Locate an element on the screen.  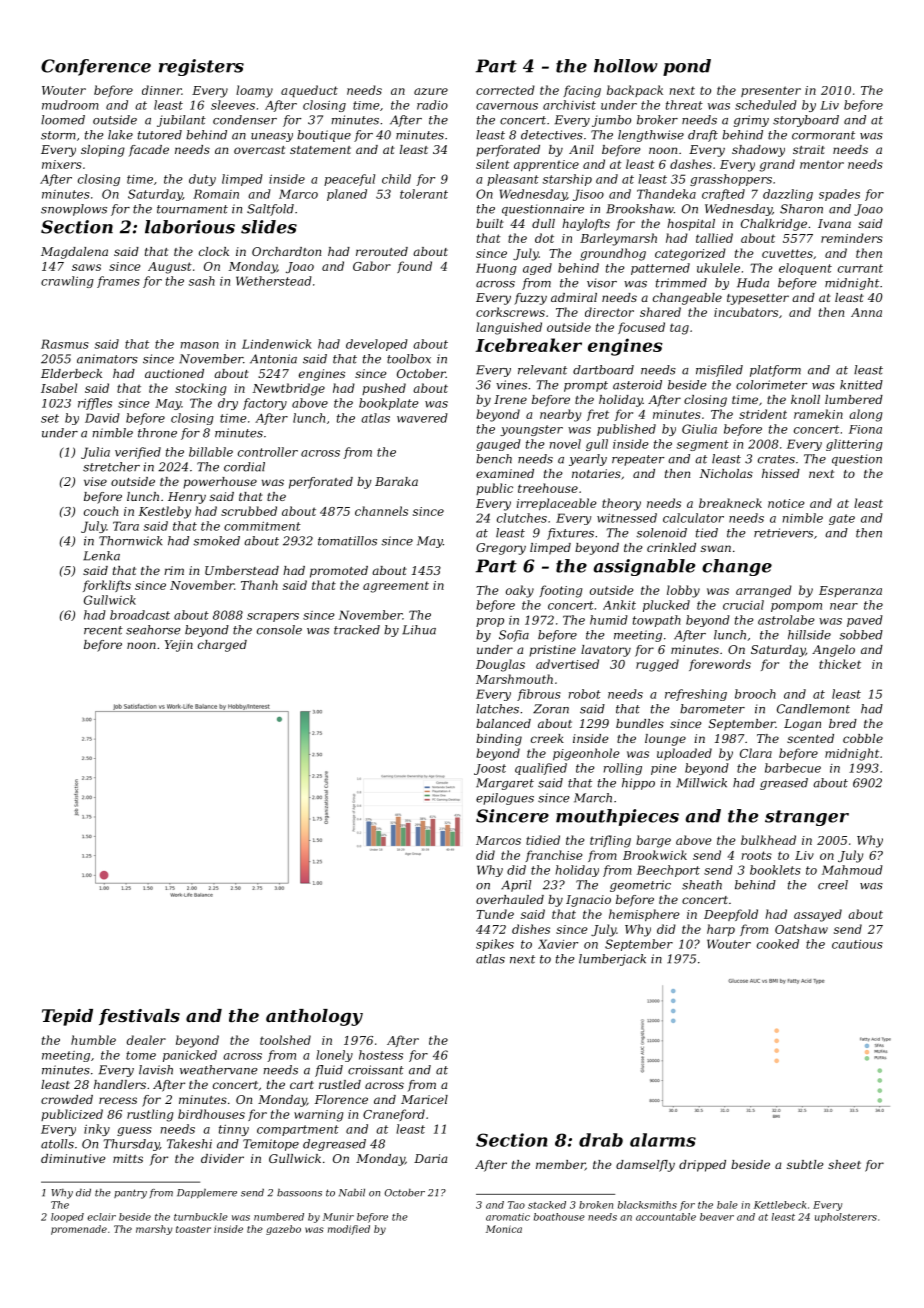
Orchardton is located at coordinates (286, 251).
